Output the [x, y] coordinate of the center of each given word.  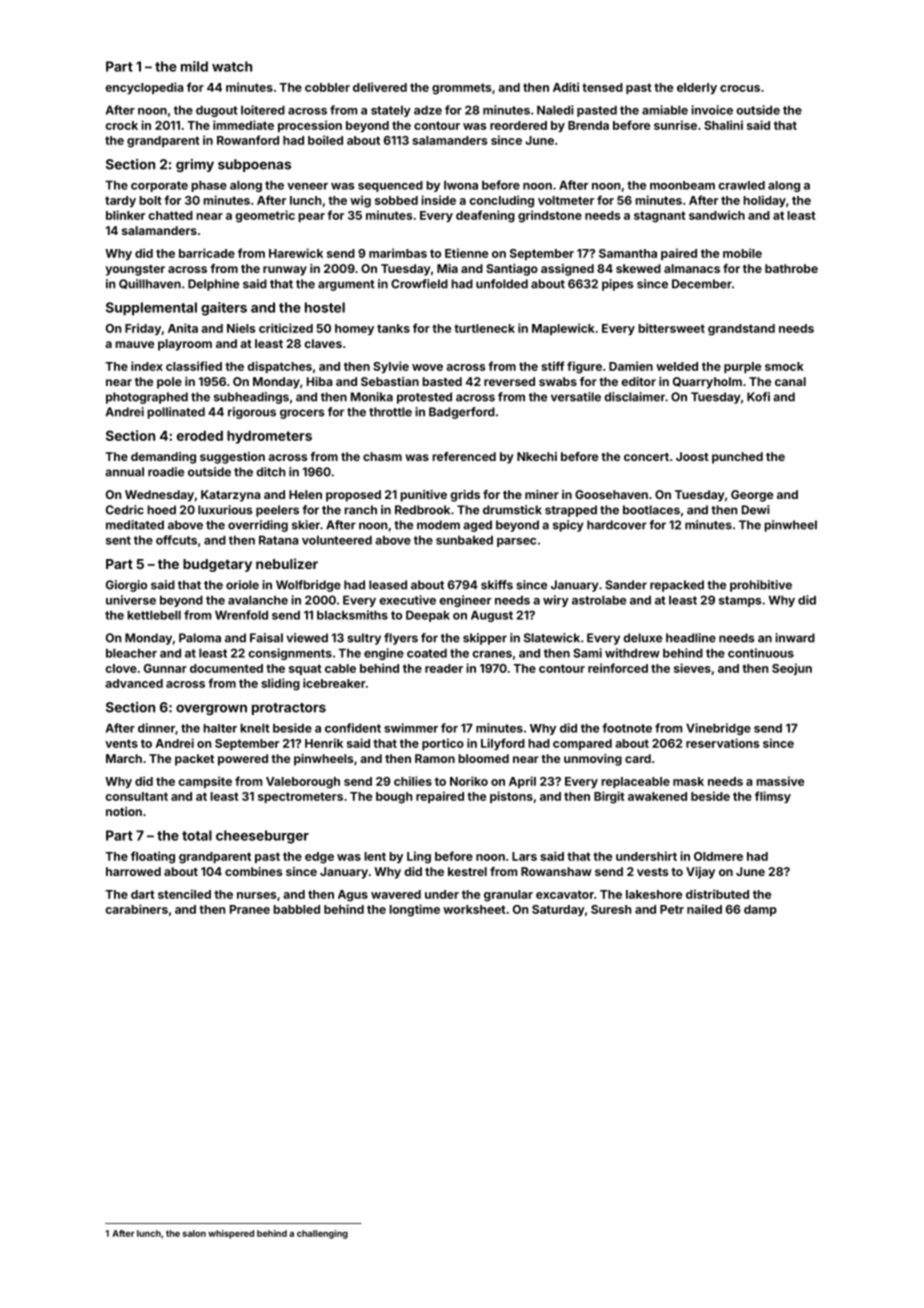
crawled [741, 185]
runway [285, 271]
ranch [360, 510]
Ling [419, 857]
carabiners [136, 909]
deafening [485, 216]
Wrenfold [241, 615]
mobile [742, 253]
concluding [501, 201]
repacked [677, 586]
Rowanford [248, 140]
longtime [414, 910]
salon [194, 1233]
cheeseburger [262, 837]
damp [760, 910]
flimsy [773, 797]
